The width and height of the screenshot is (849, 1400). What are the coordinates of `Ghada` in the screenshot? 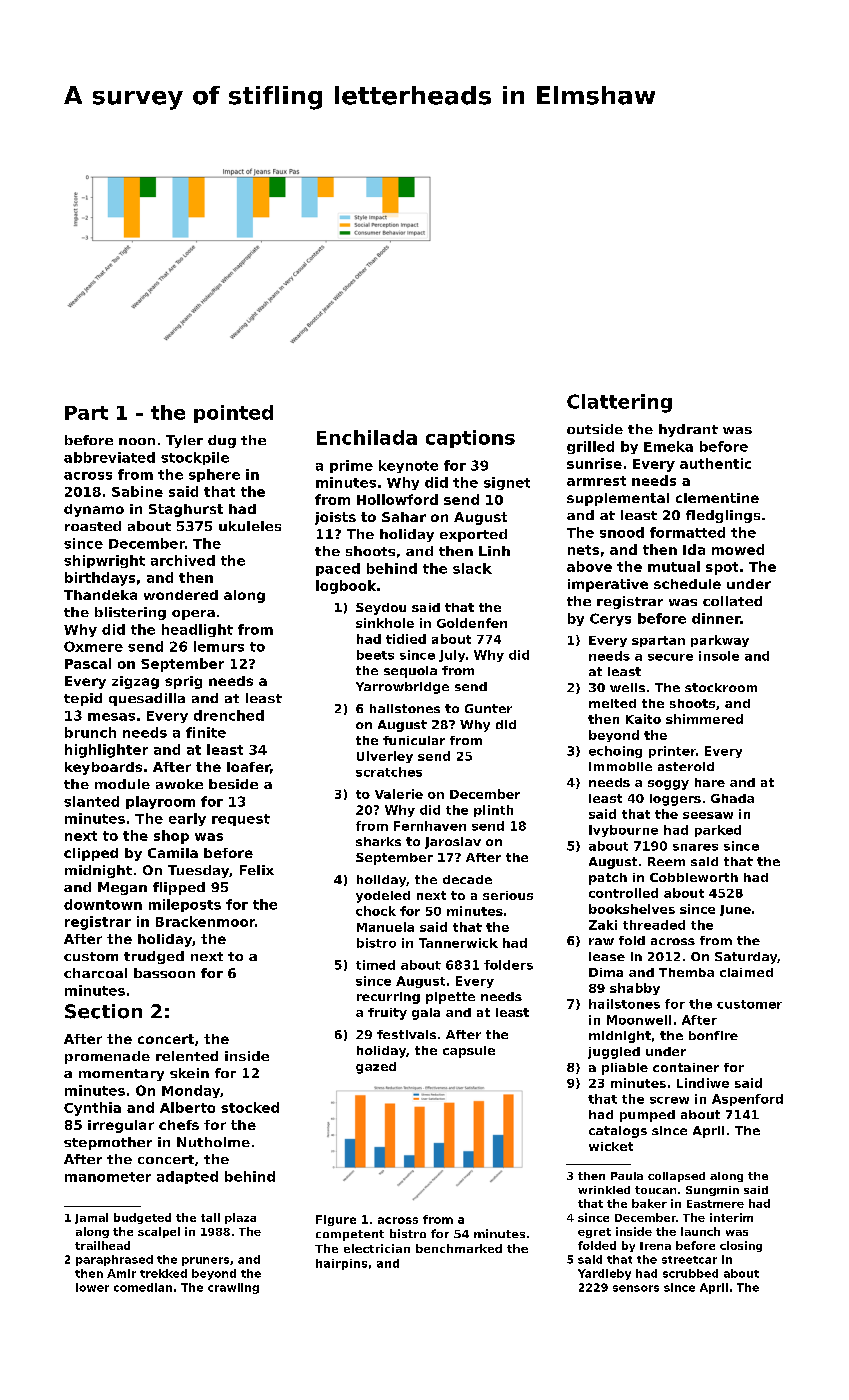 It's located at (732, 798).
